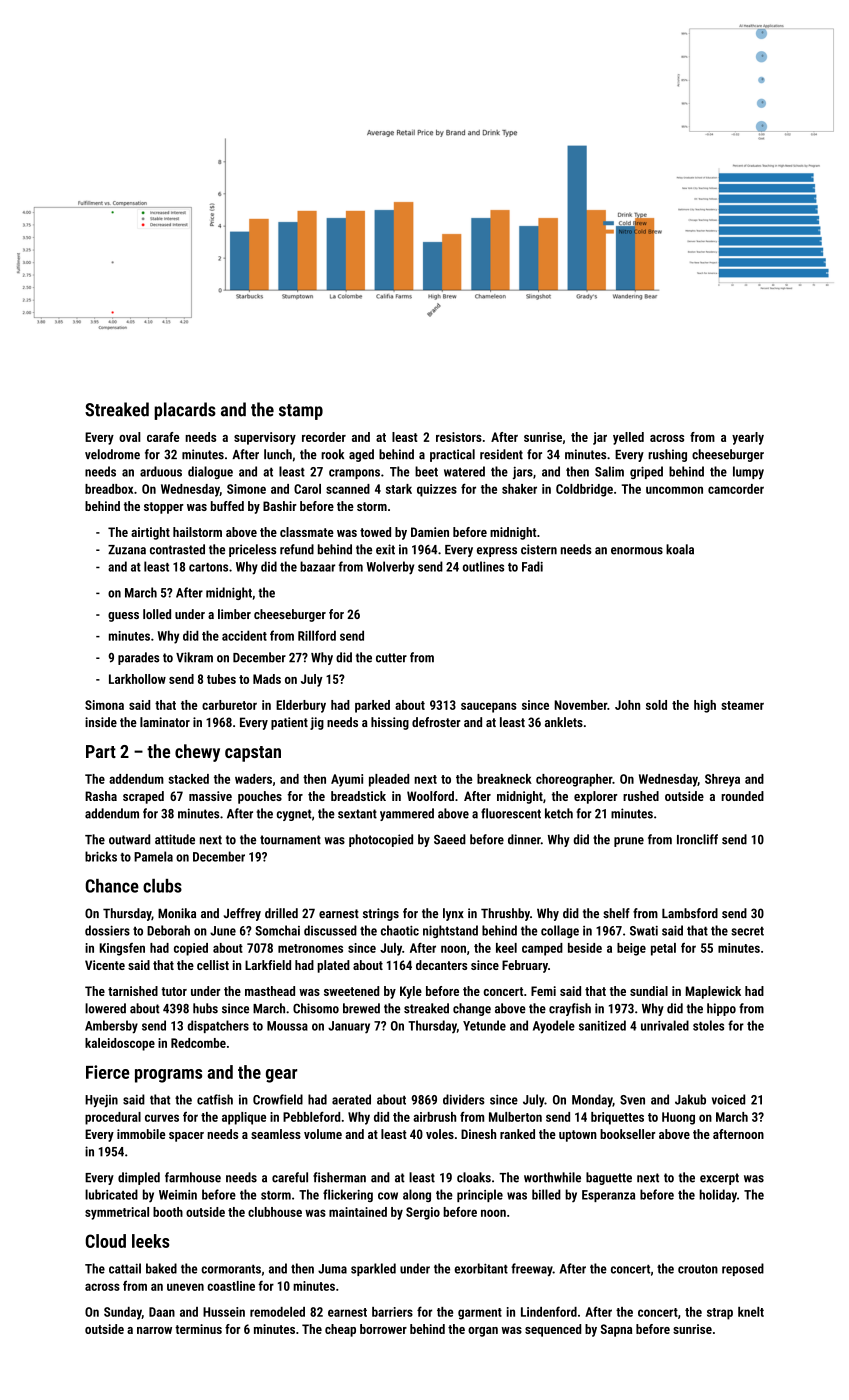  Describe the element at coordinates (450, 839) in the screenshot. I see `Saeed` at that location.
